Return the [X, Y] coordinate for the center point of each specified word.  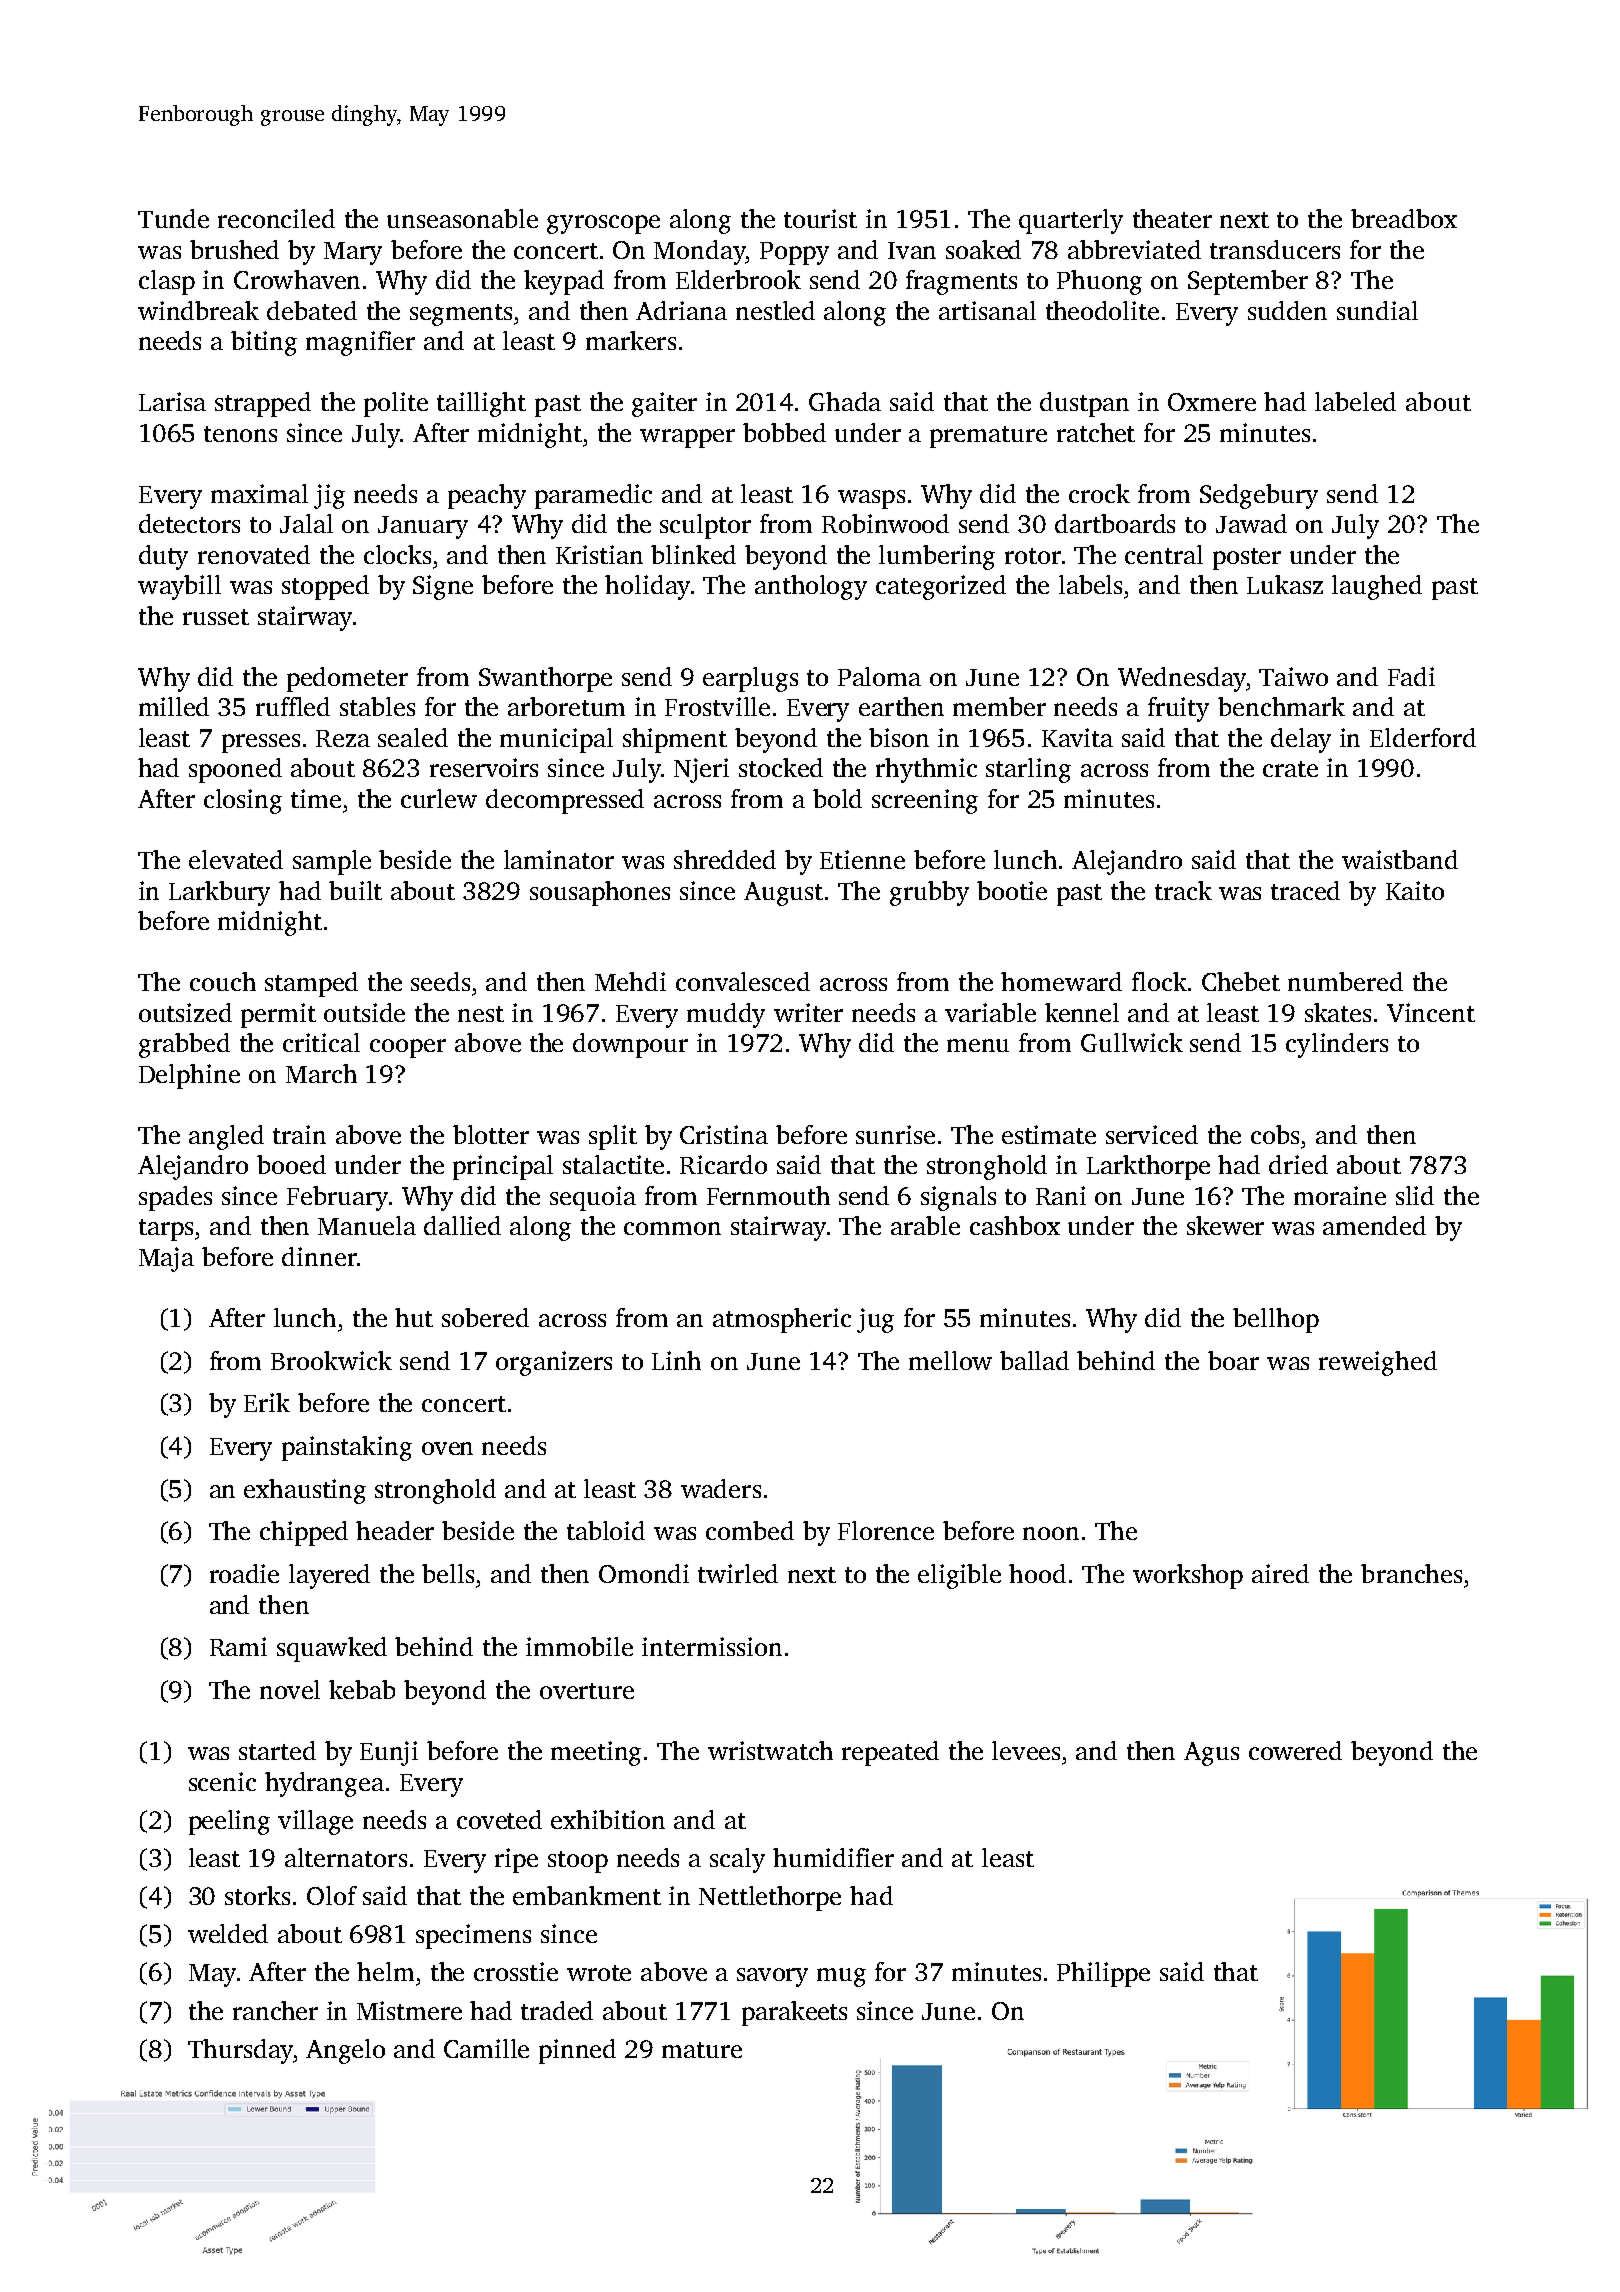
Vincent [1431, 1012]
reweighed [1378, 1363]
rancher [275, 2010]
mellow [950, 1360]
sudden [1287, 310]
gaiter [664, 404]
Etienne [862, 859]
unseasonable [462, 218]
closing [243, 801]
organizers [554, 1363]
